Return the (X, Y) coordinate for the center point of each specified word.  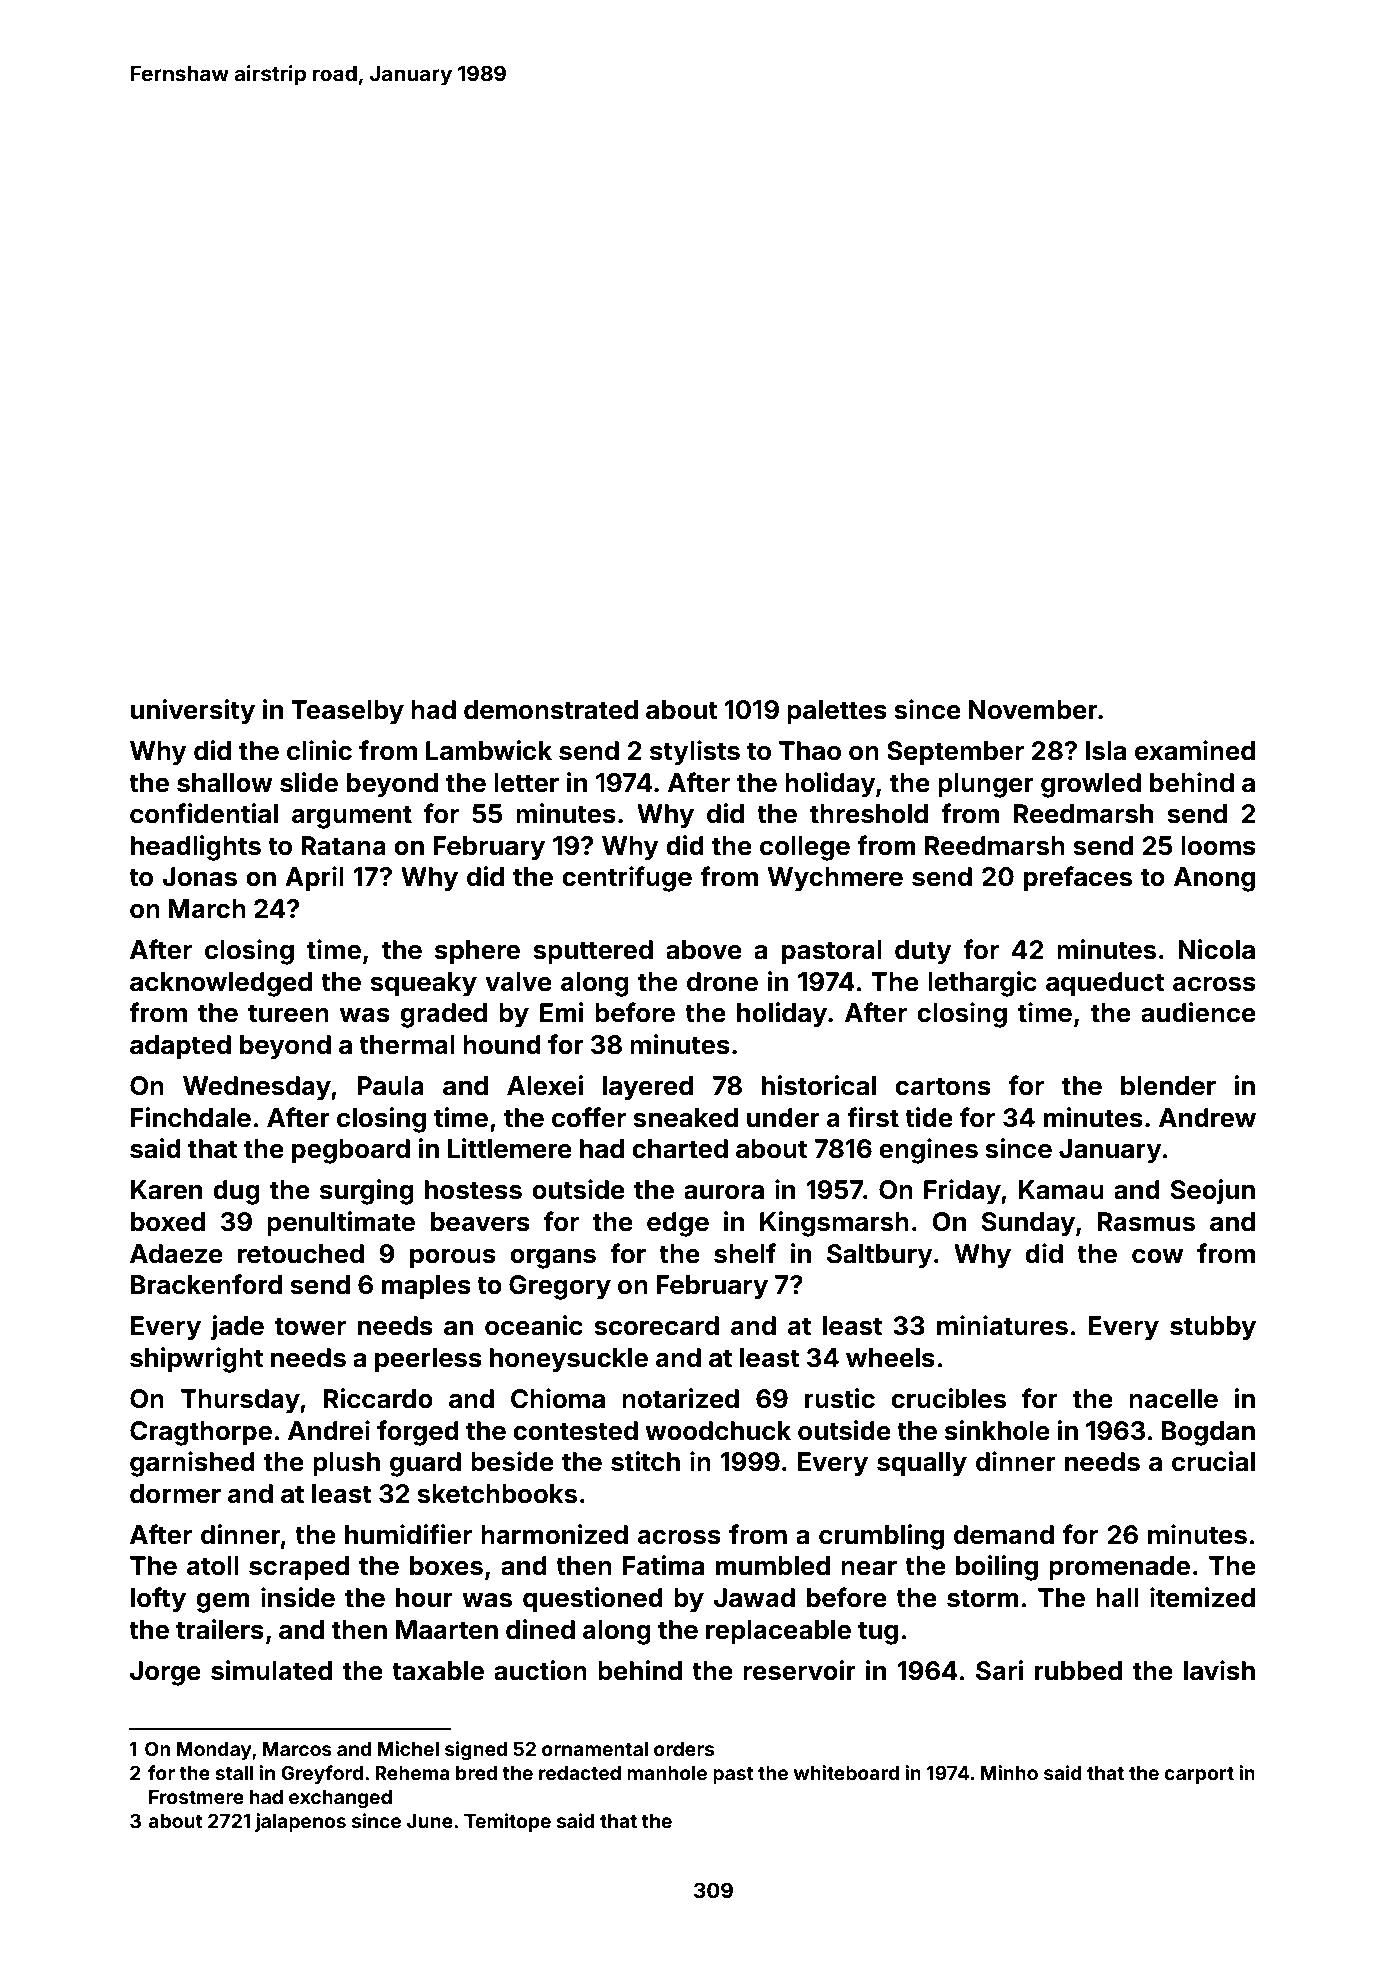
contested (575, 1431)
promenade (1119, 1568)
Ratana (343, 846)
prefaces (1078, 879)
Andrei (329, 1430)
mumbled (773, 1566)
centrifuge (627, 879)
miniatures (1002, 1325)
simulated (271, 1670)
